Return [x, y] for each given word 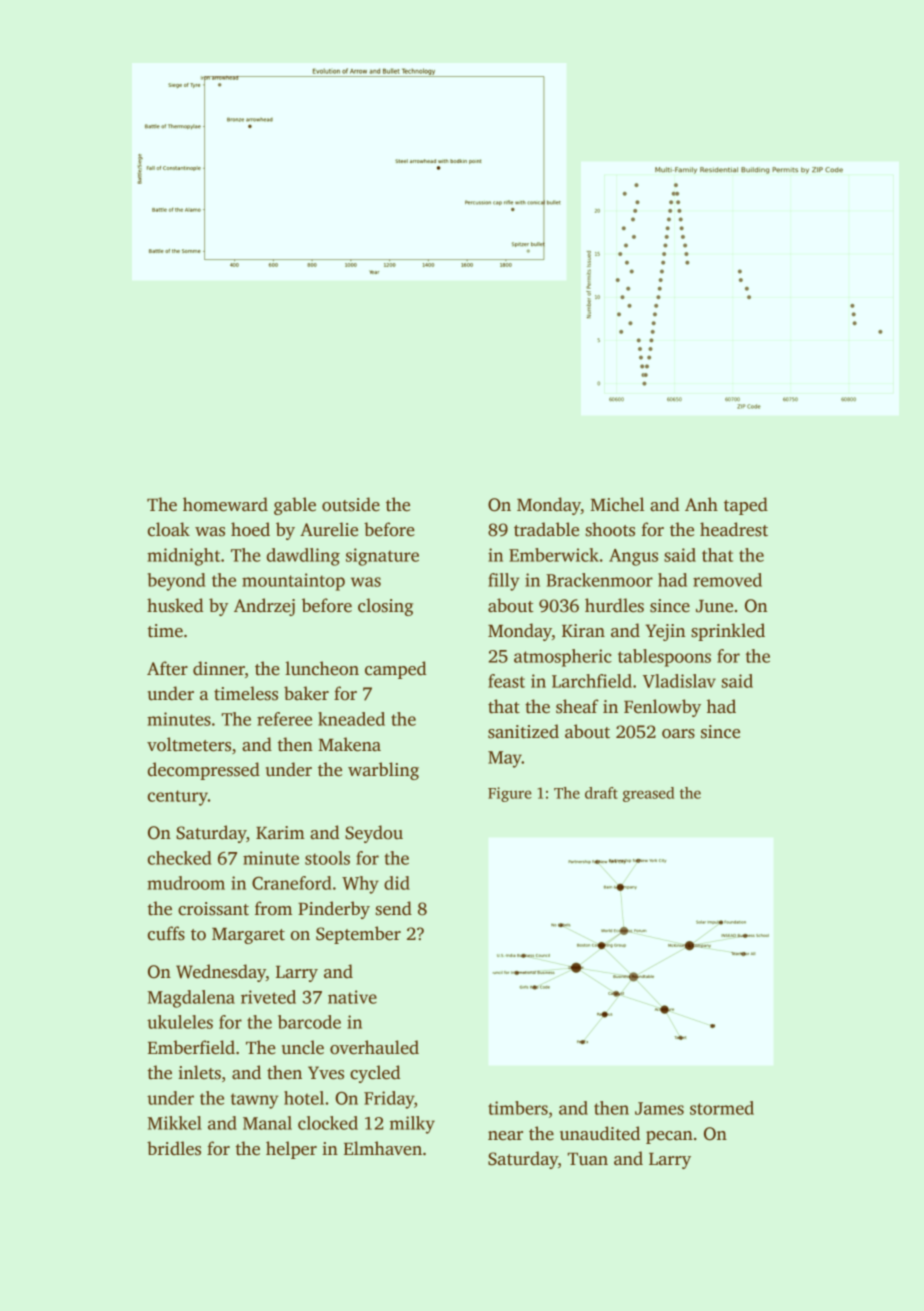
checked [179, 858]
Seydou [374, 834]
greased [648, 794]
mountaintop [293, 582]
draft [601, 793]
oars [678, 734]
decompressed [204, 771]
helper [291, 1150]
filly [503, 582]
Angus [633, 557]
